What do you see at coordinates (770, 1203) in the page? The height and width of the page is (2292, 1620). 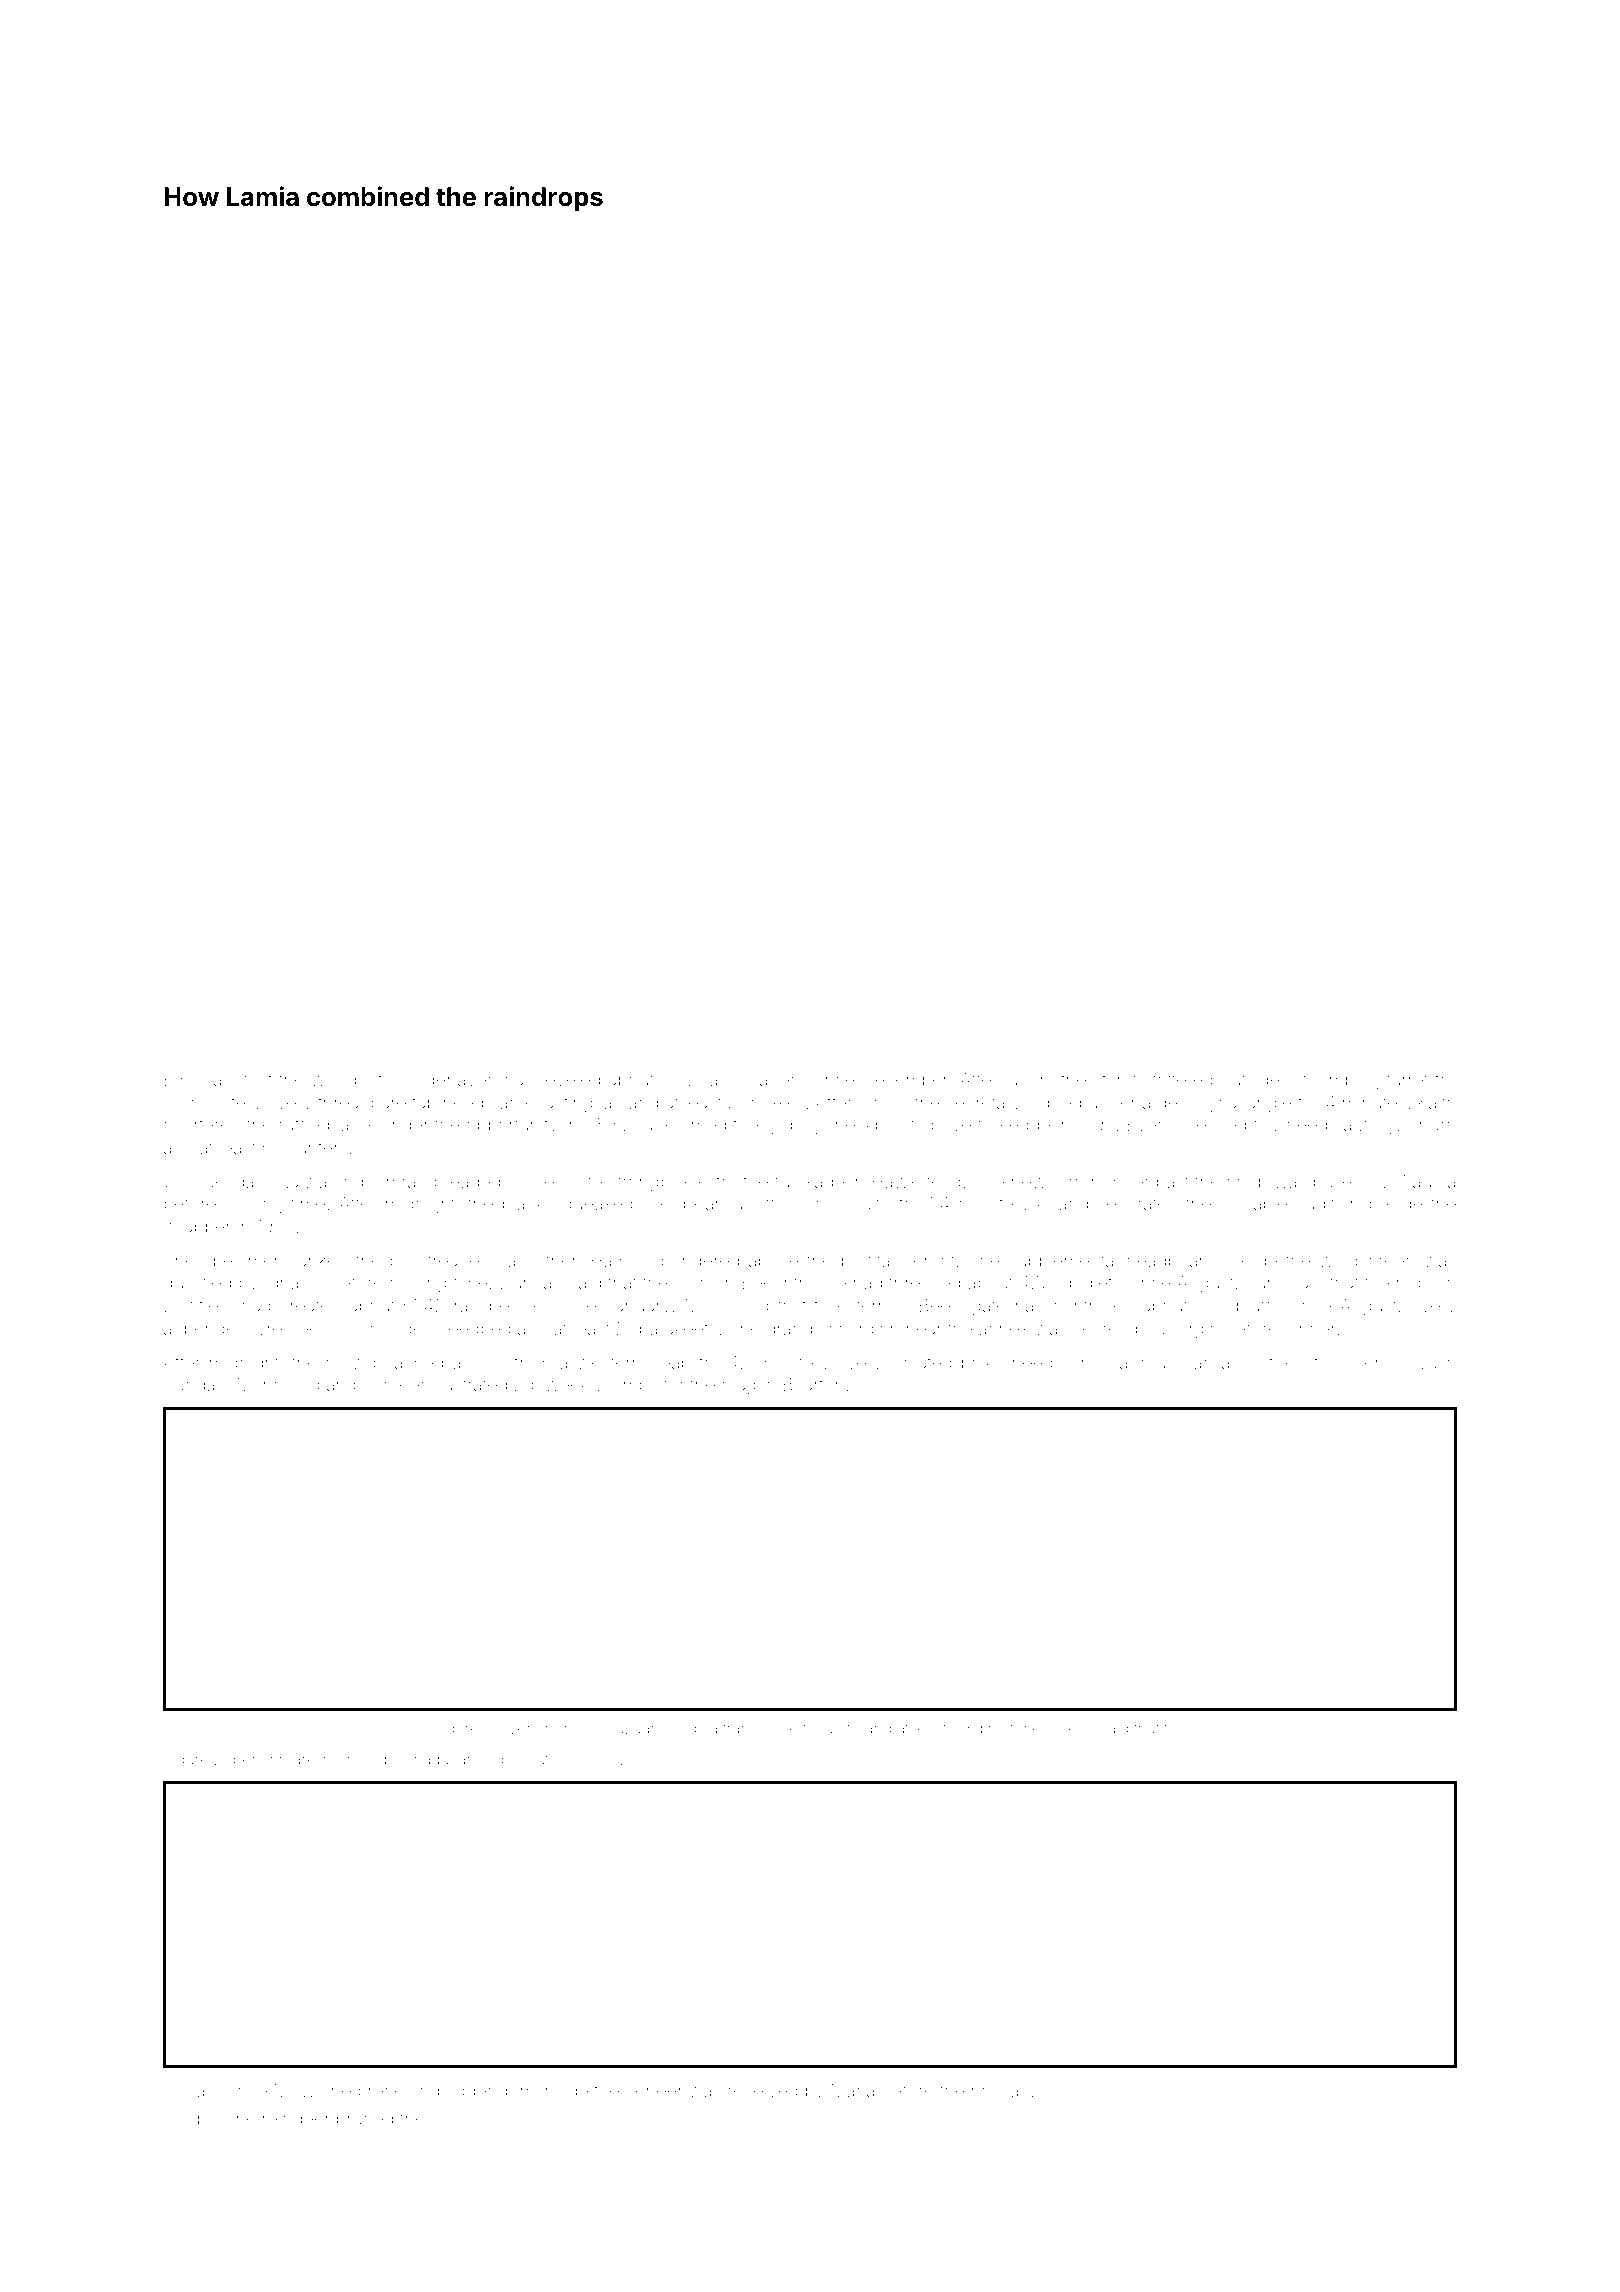 I see `unofficial` at bounding box center [770, 1203].
